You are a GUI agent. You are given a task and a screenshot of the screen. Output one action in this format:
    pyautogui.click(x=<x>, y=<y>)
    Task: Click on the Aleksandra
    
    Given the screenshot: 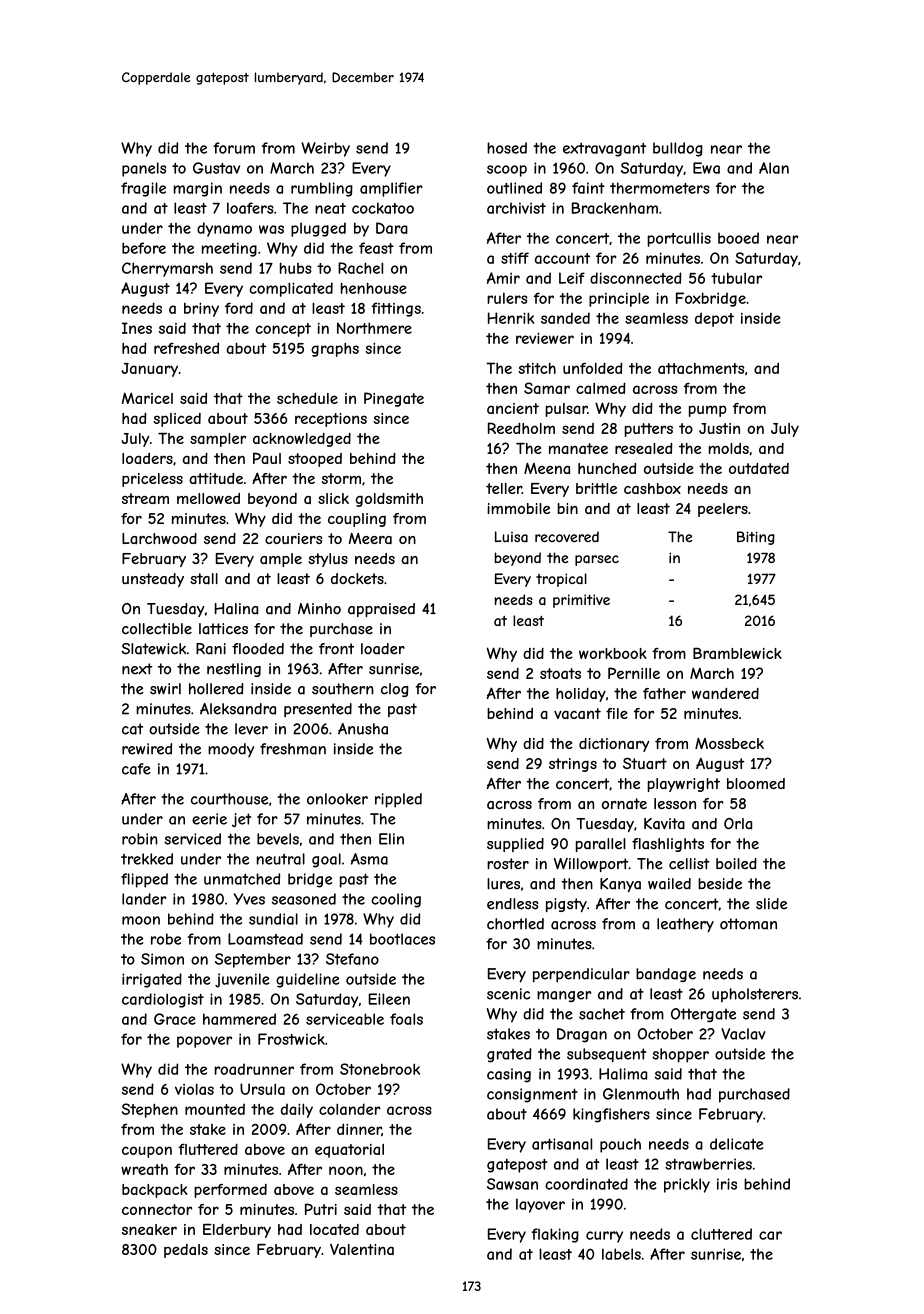 What is the action you would take?
    pyautogui.click(x=238, y=709)
